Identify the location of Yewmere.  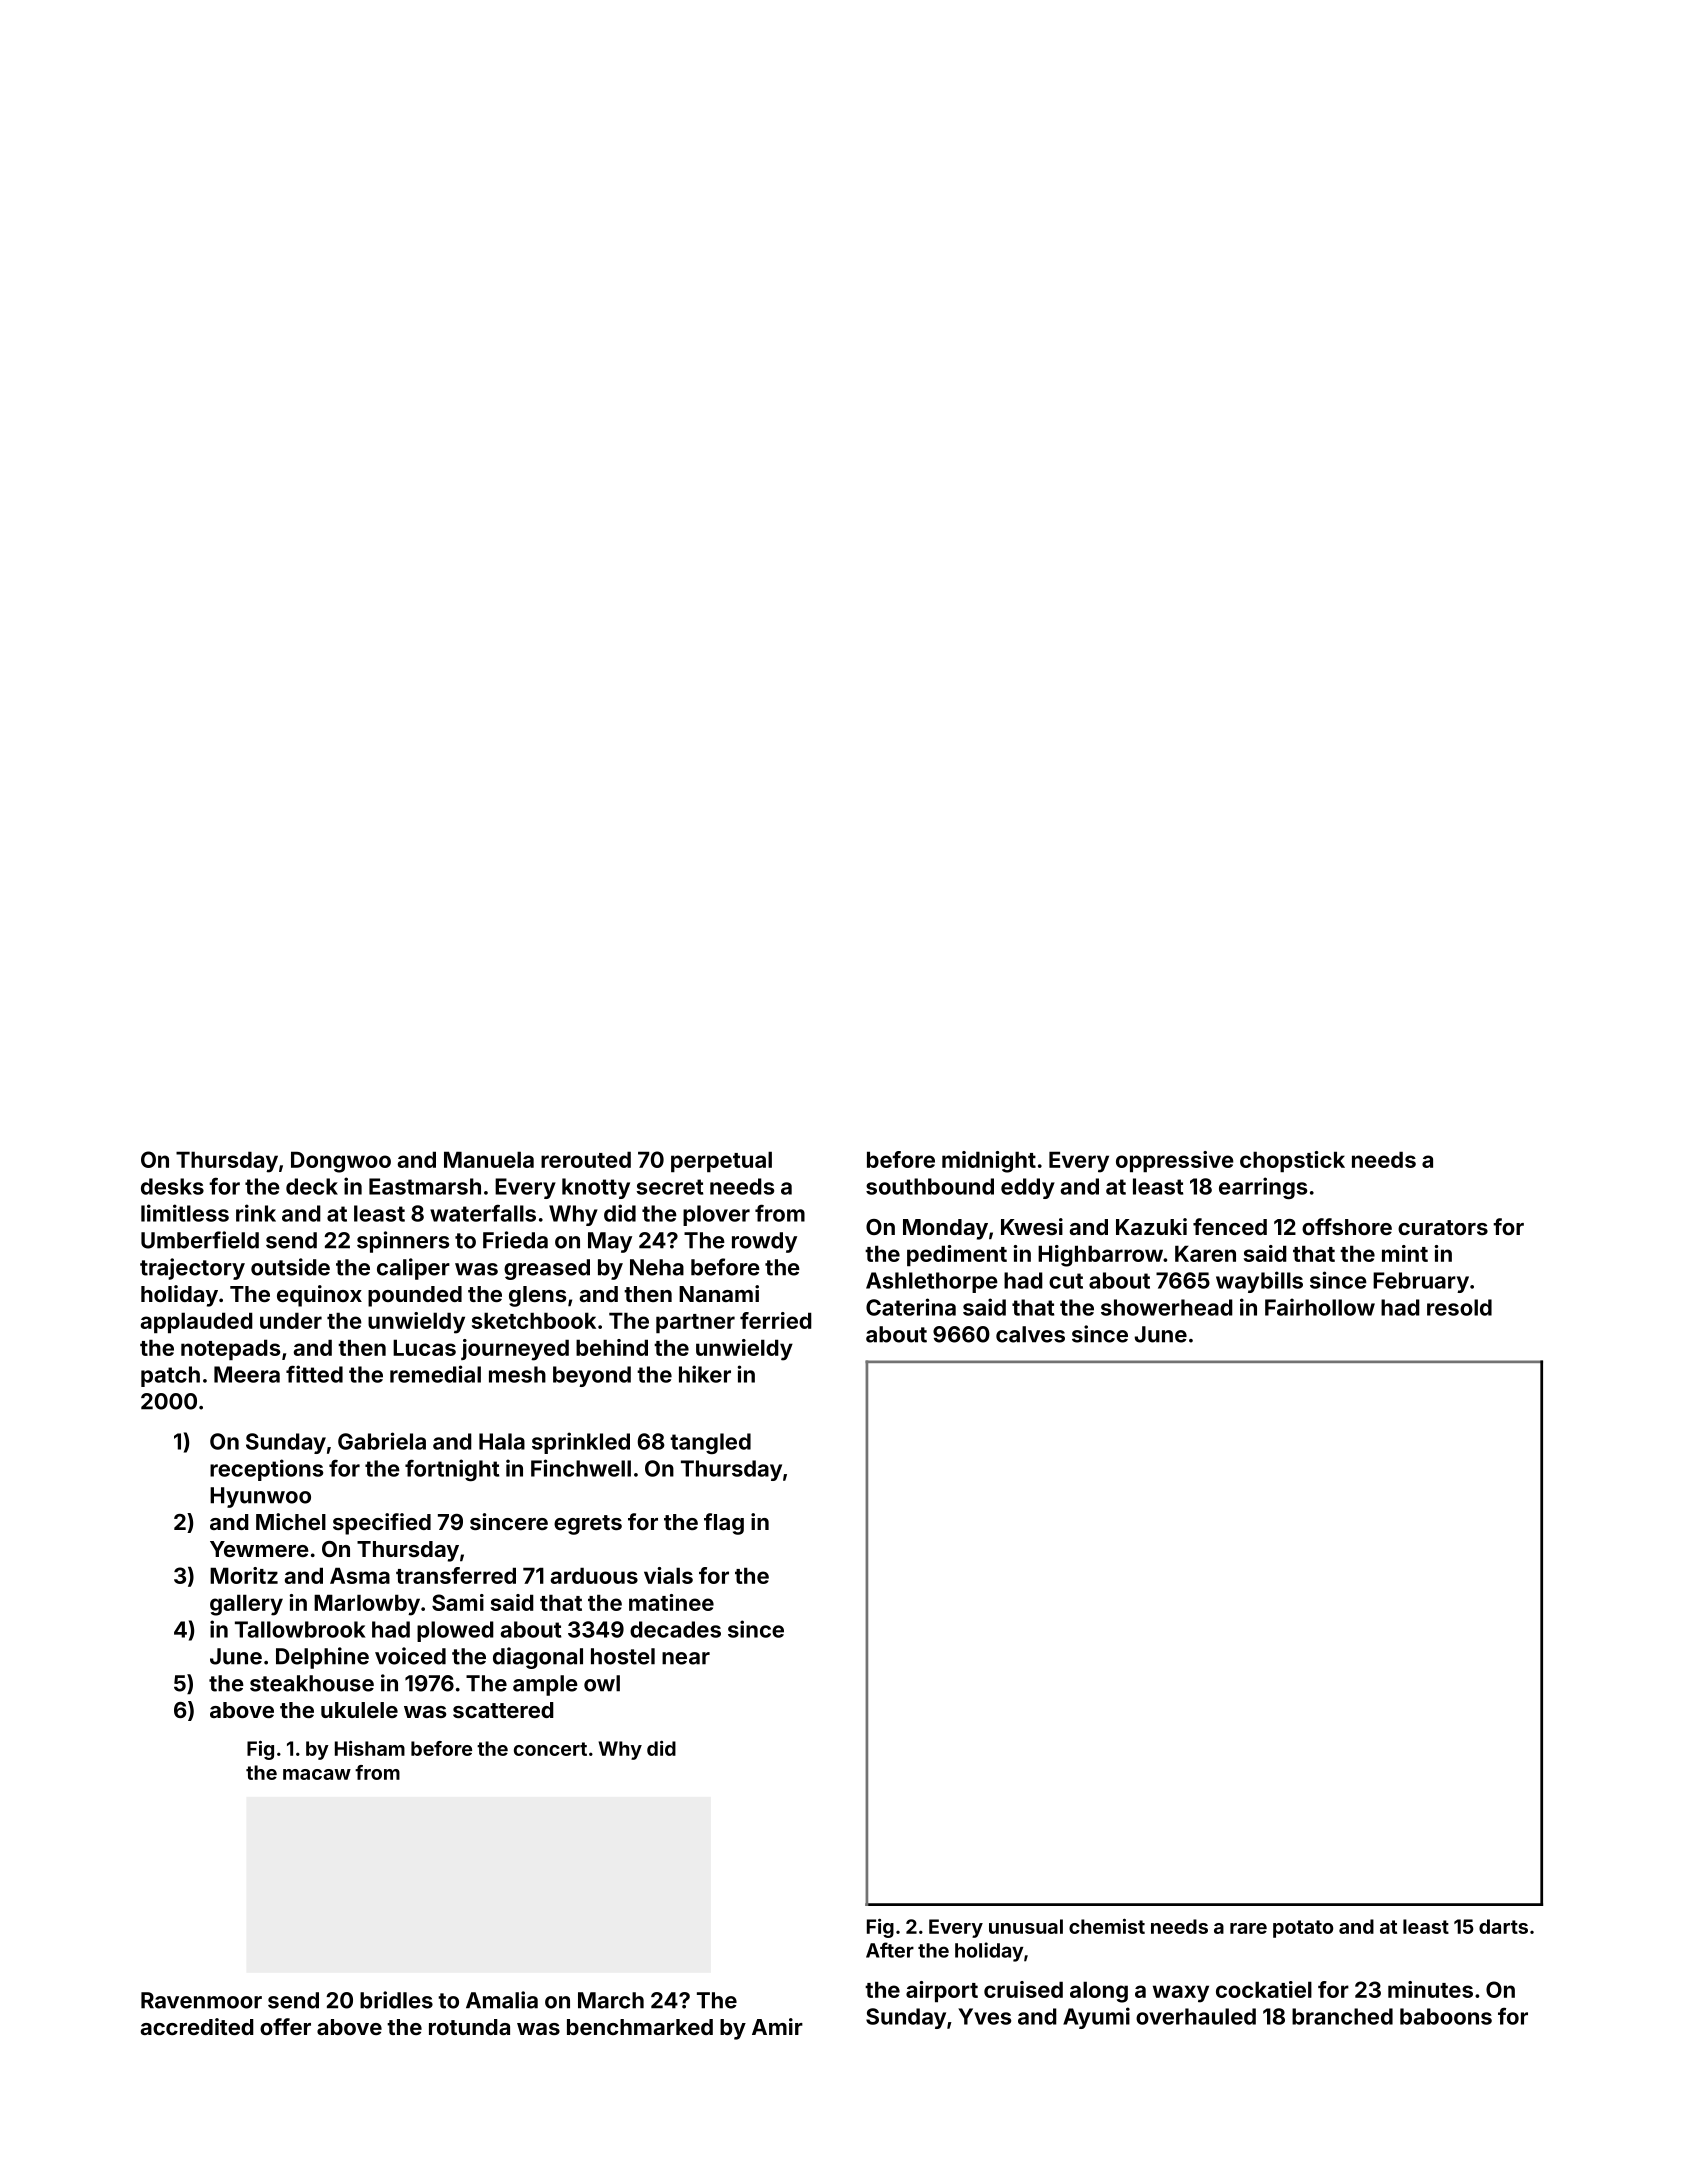
(259, 1549).
